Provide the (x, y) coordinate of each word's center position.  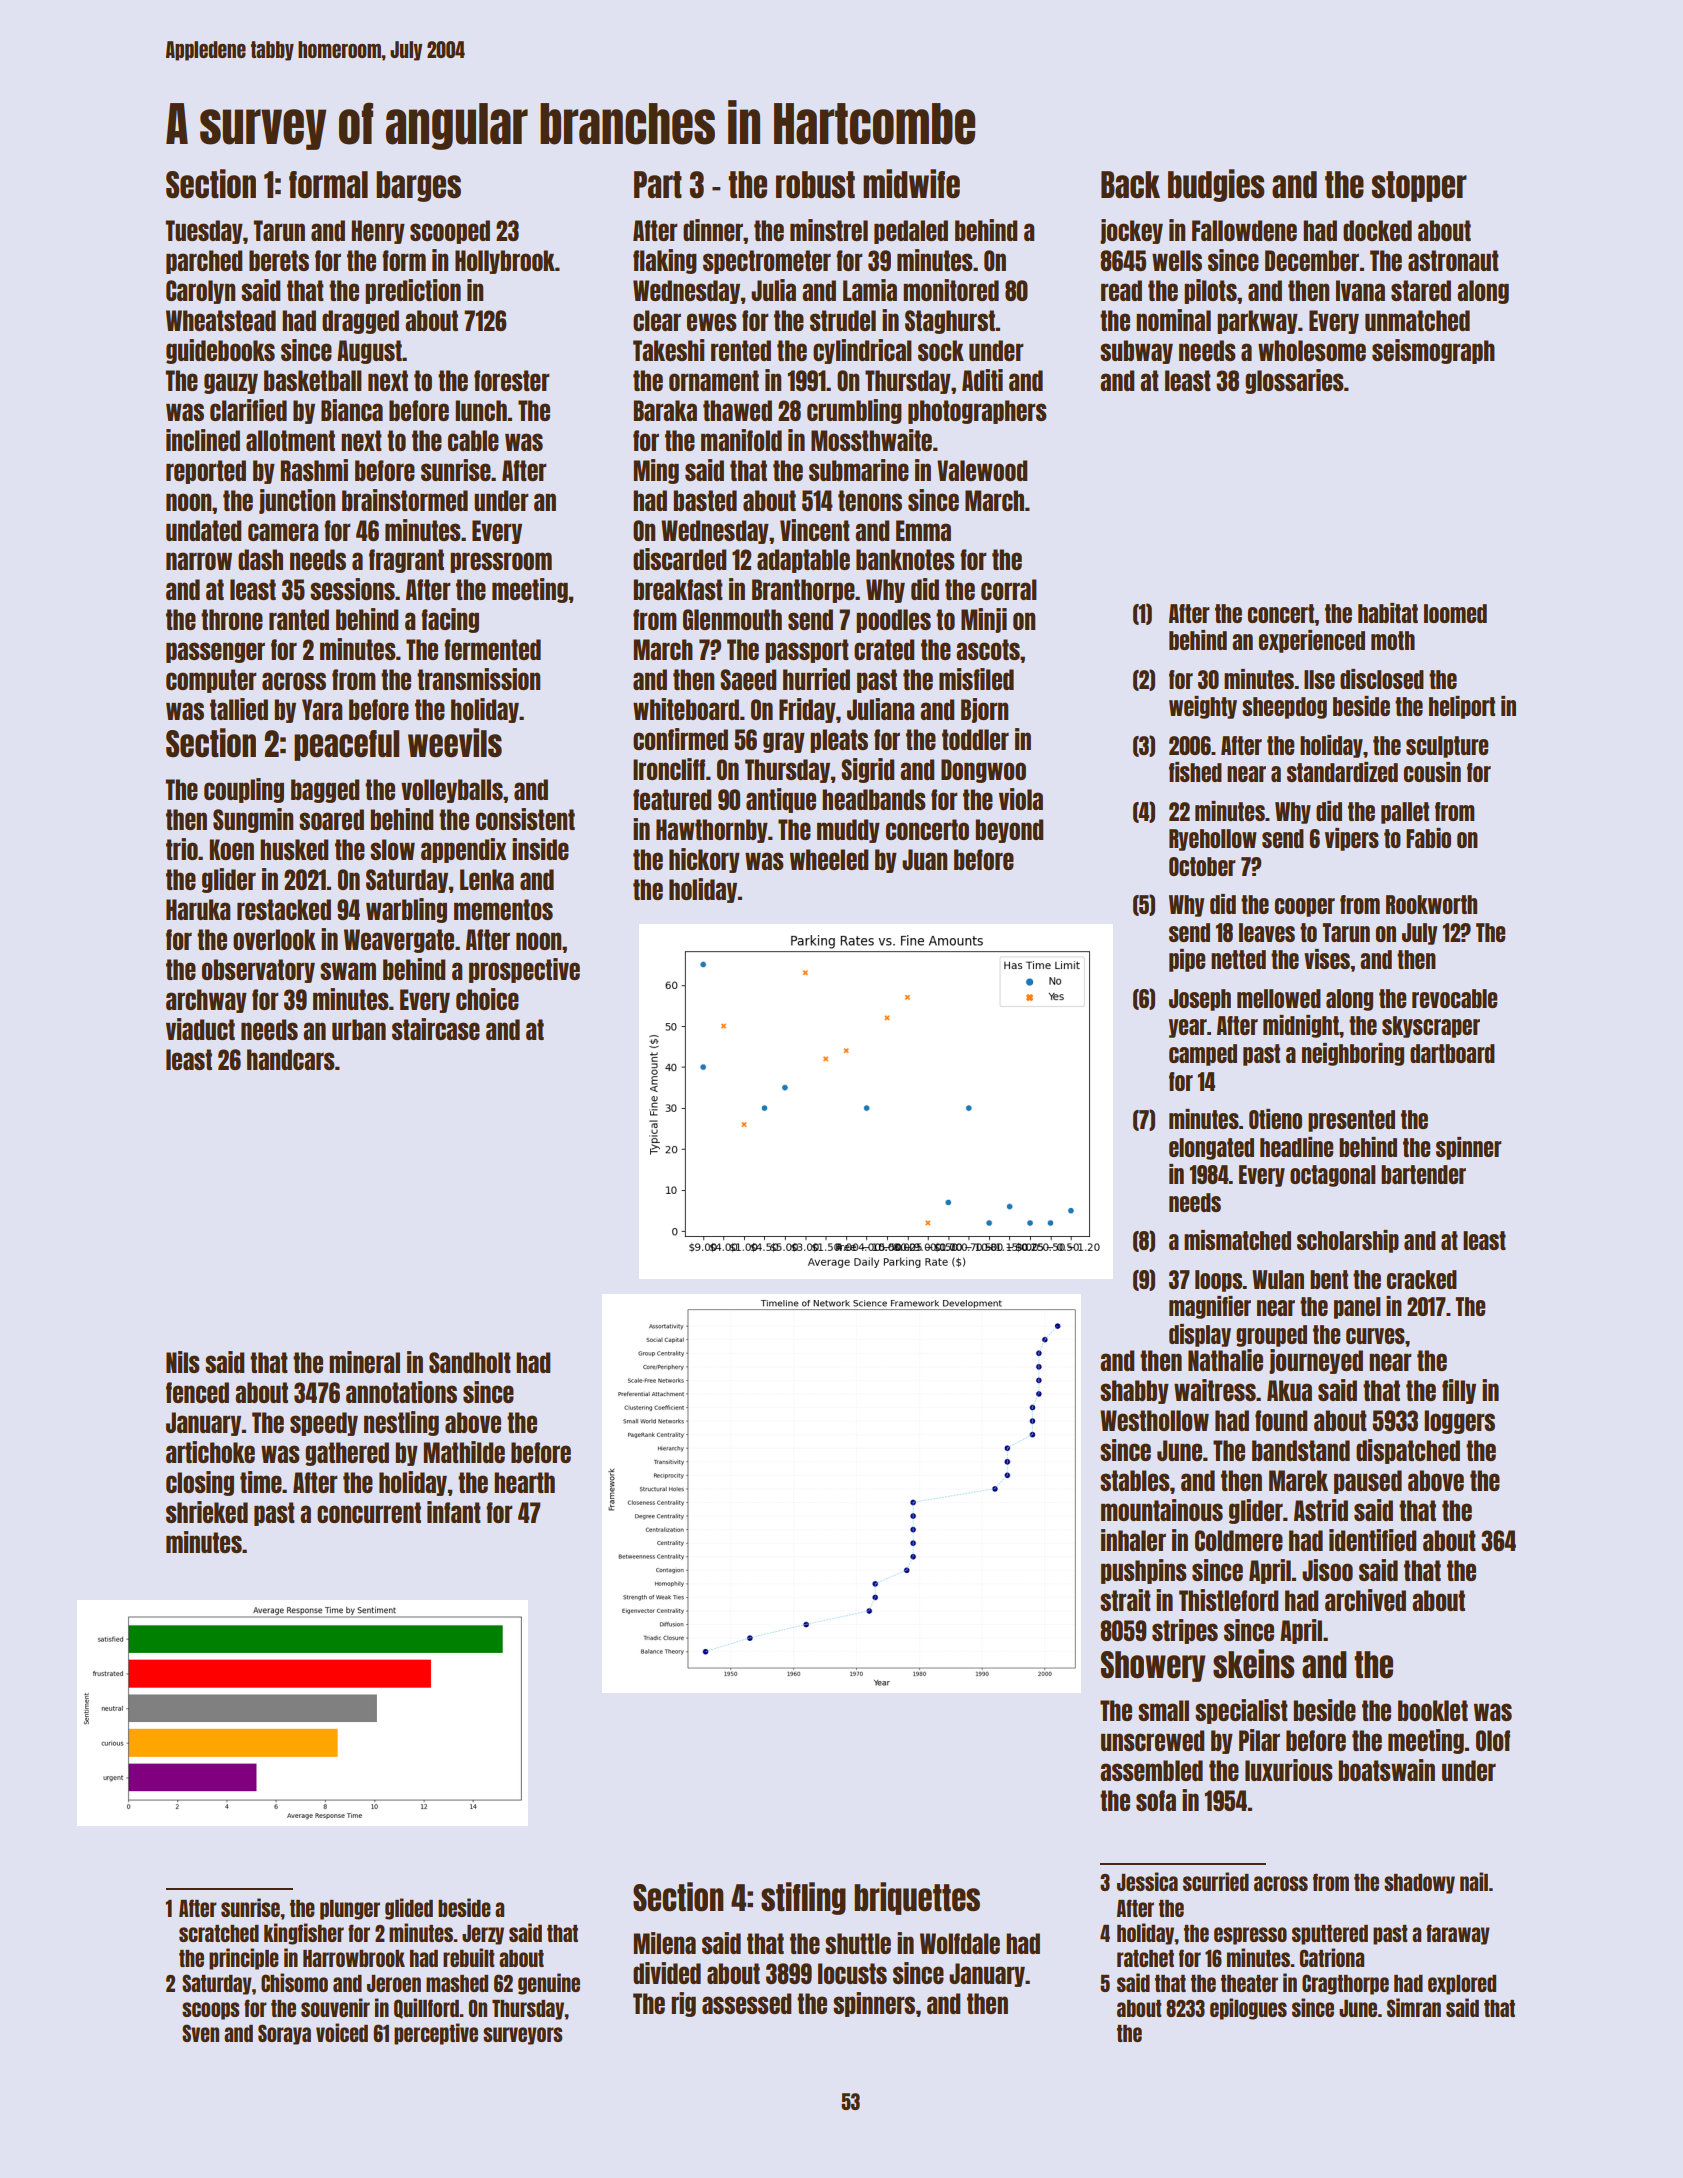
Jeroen (394, 1983)
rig (683, 2004)
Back (1130, 185)
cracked (1422, 1279)
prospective (524, 970)
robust (815, 185)
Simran (1414, 2007)
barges (418, 186)
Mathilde (464, 1452)
